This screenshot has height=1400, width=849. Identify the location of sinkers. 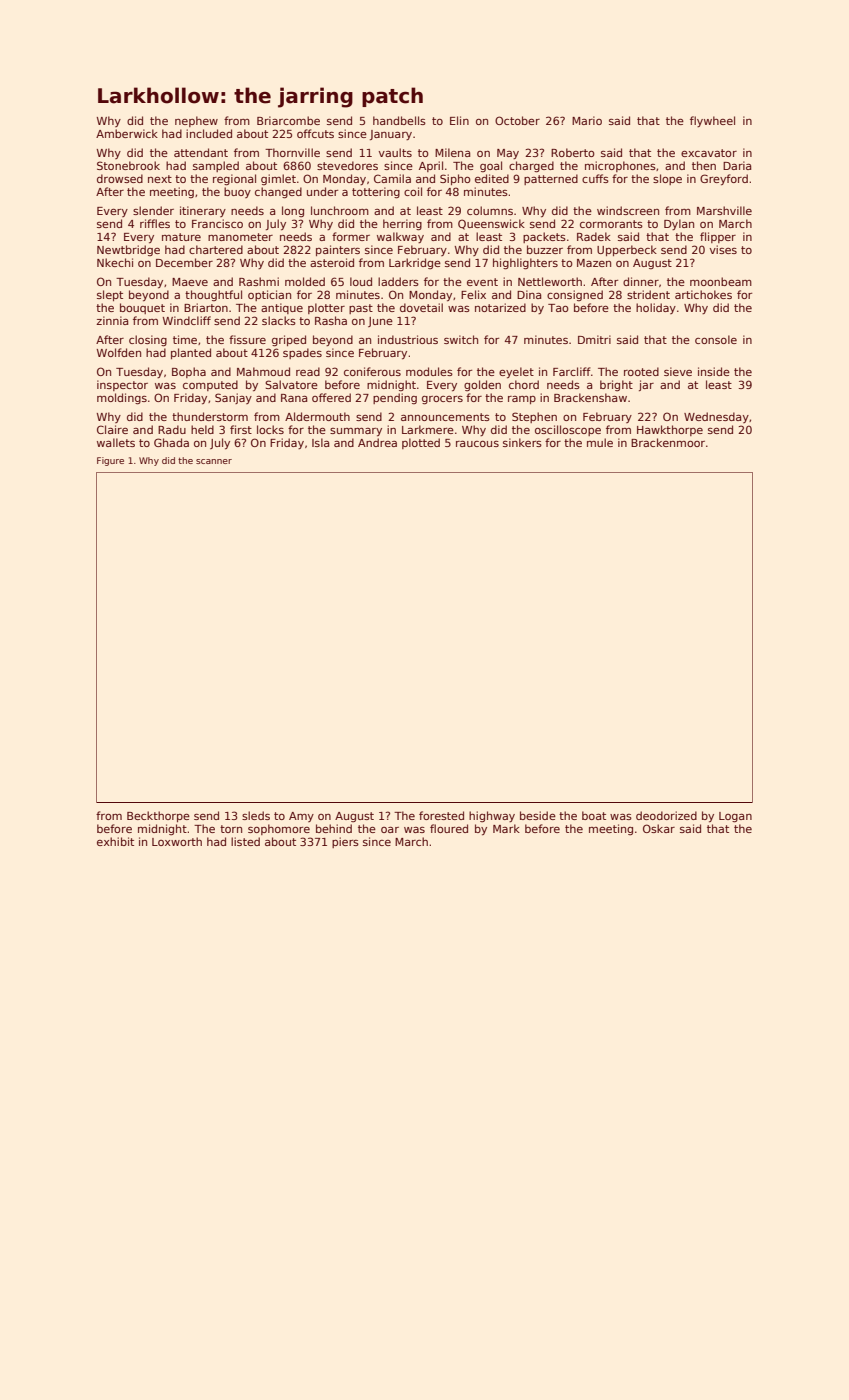
(522, 442).
